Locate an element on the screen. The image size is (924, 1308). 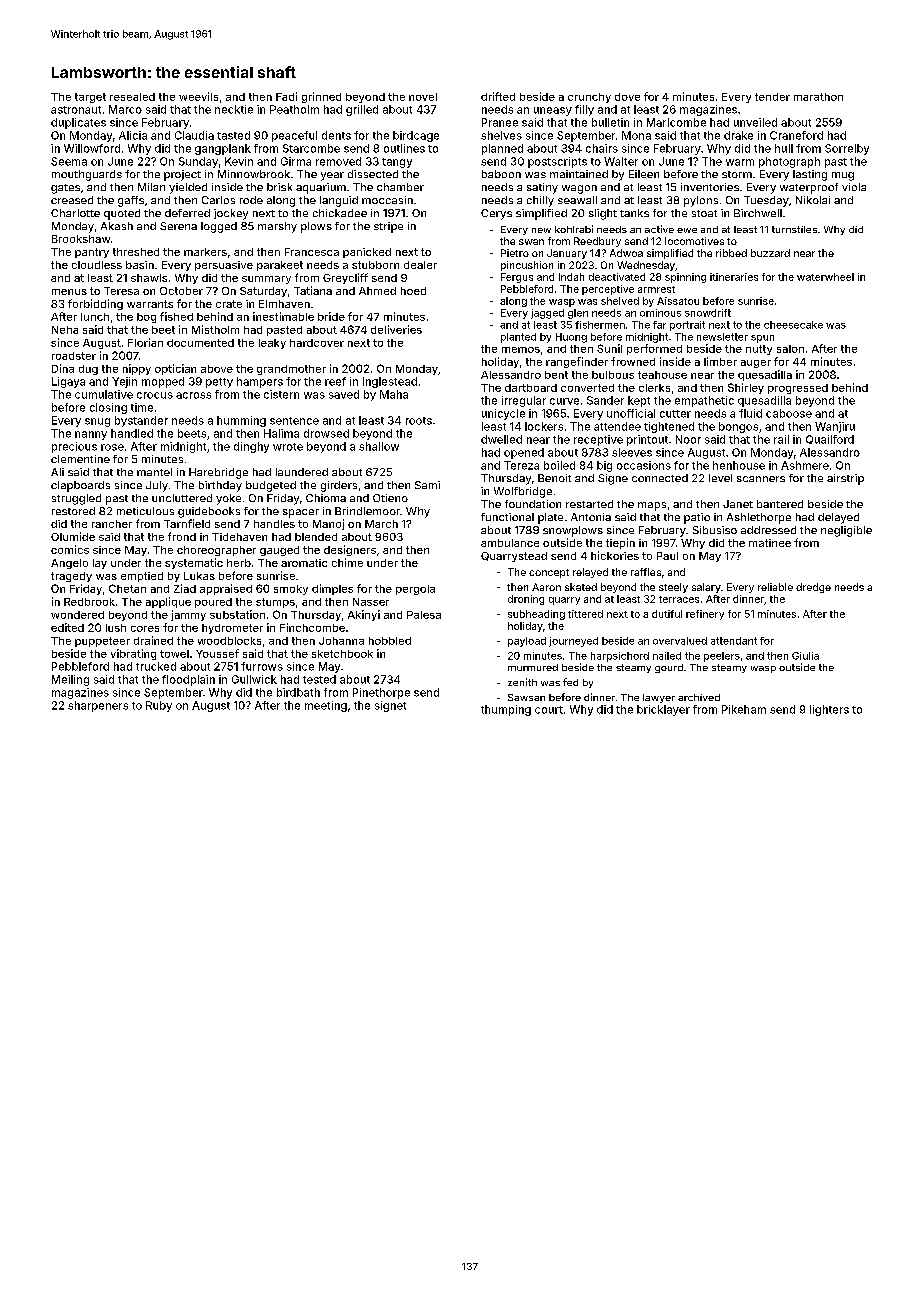
Palesa is located at coordinates (424, 615).
